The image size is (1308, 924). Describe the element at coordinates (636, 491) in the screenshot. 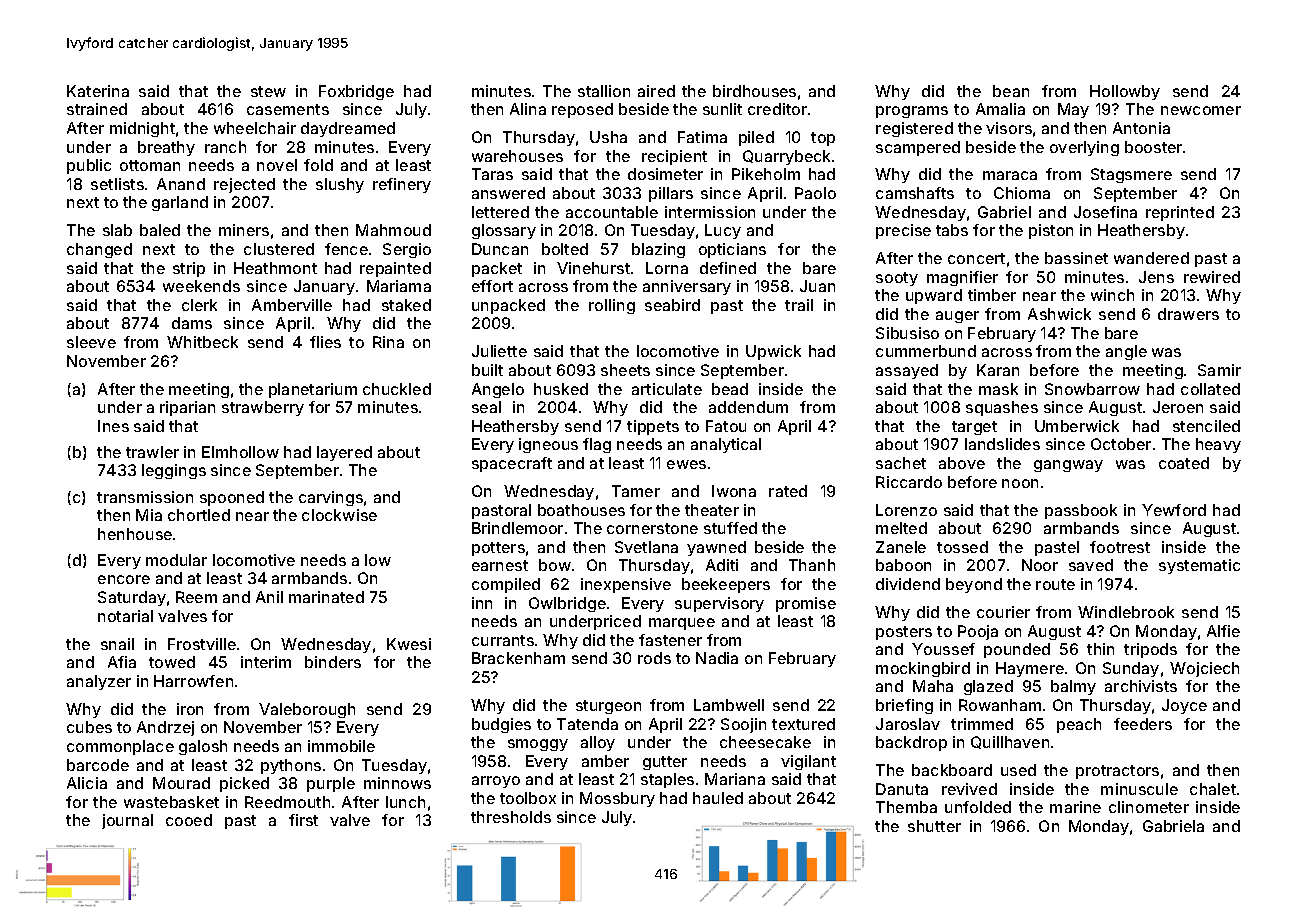

I see `Tamer` at that location.
